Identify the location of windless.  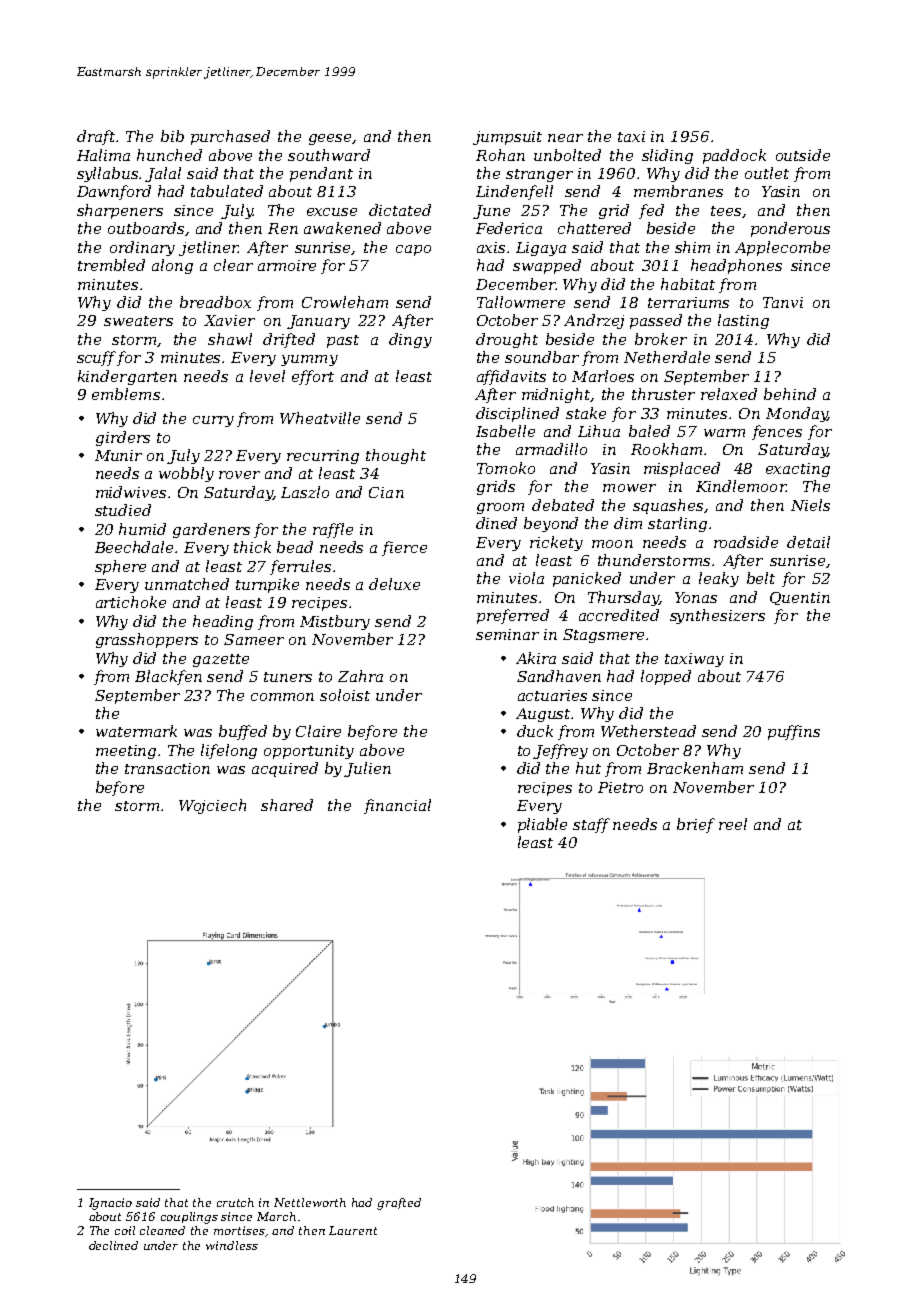
(232, 1245).
